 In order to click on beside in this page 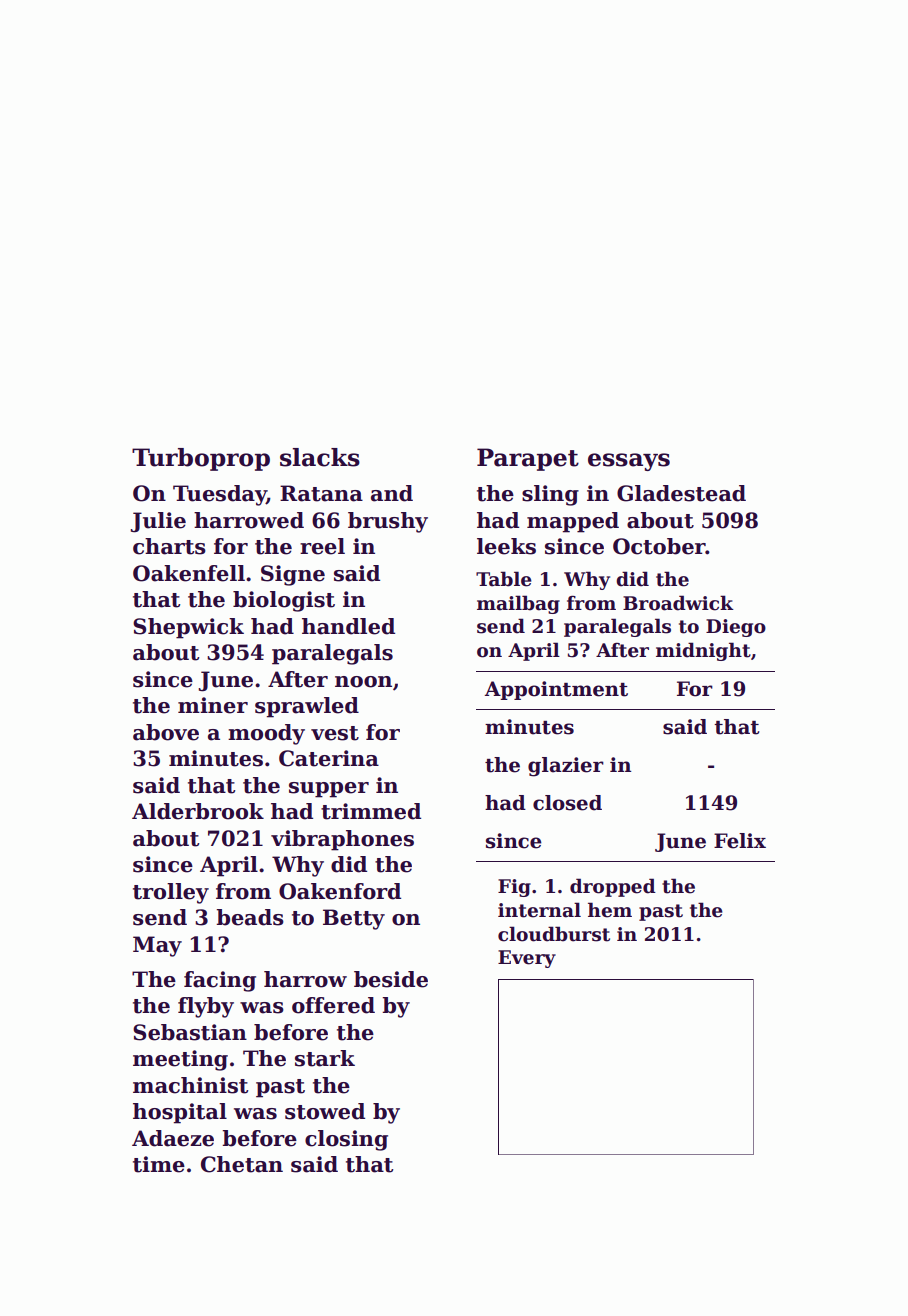, I will do `click(391, 979)`.
